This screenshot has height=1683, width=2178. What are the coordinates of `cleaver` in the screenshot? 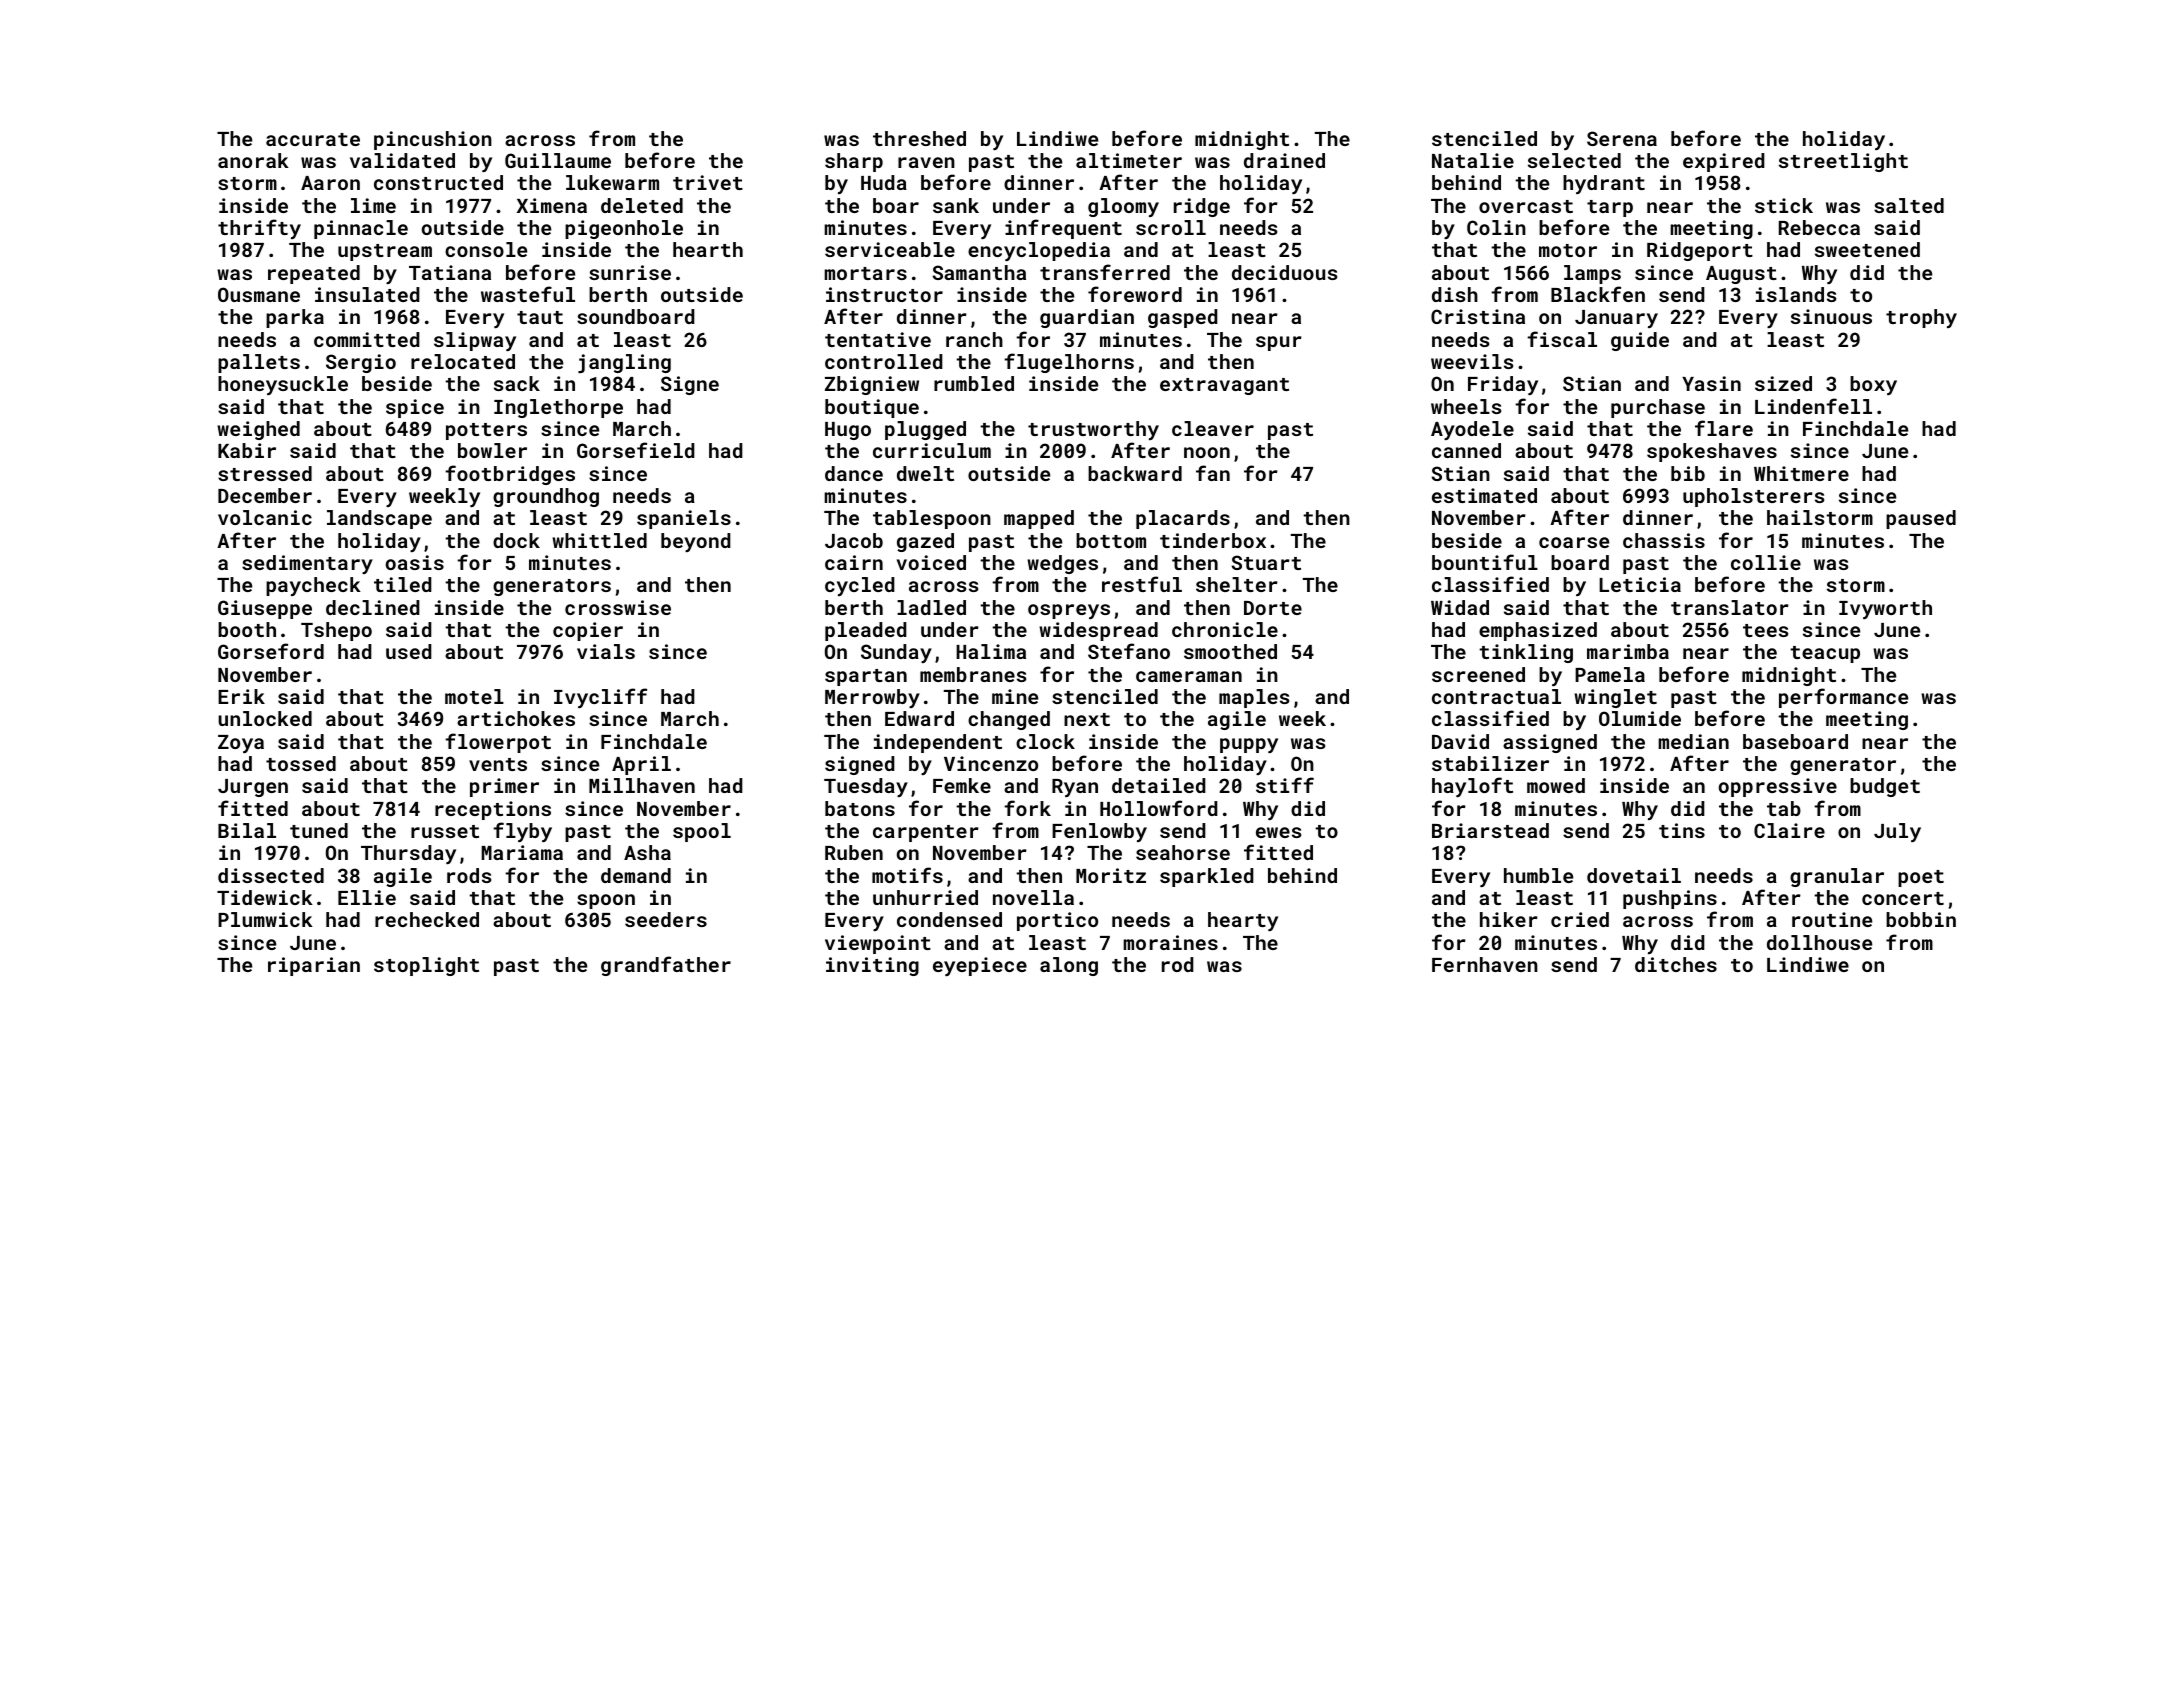 It's located at (1213, 428).
